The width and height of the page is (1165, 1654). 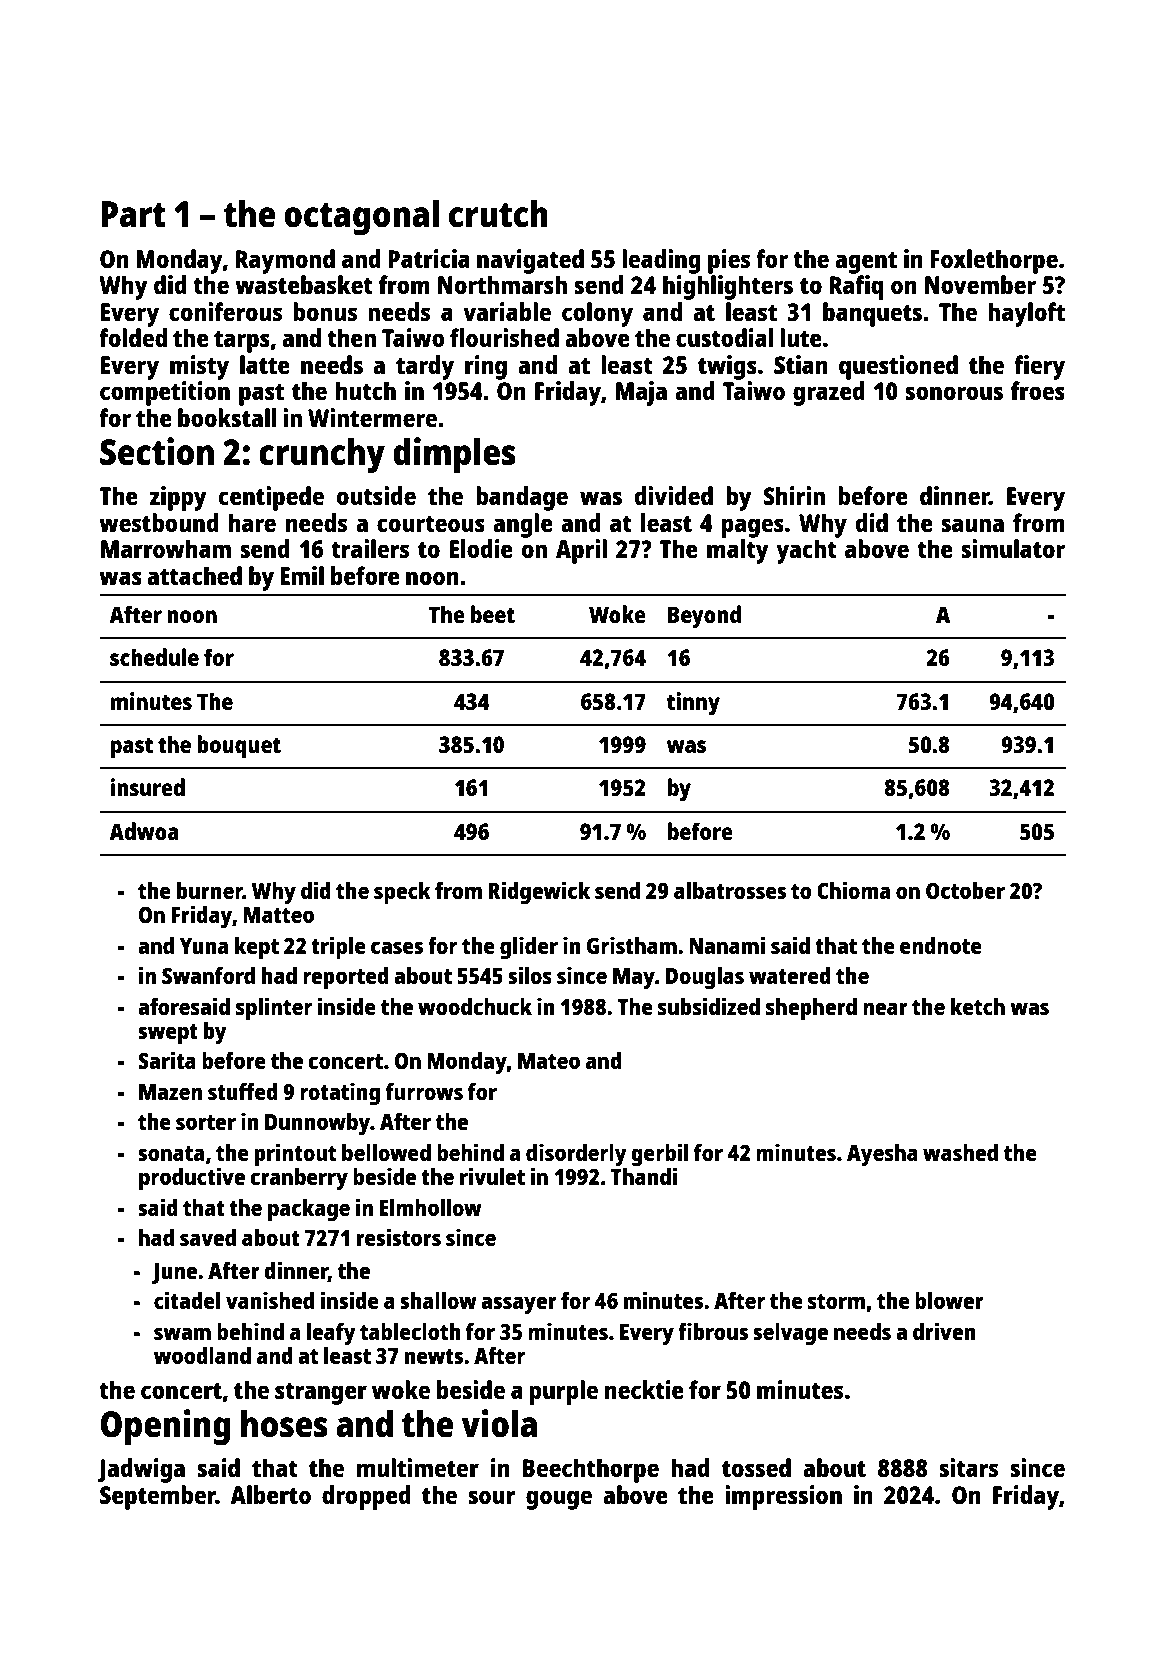 What do you see at coordinates (866, 263) in the page?
I see `agent` at bounding box center [866, 263].
